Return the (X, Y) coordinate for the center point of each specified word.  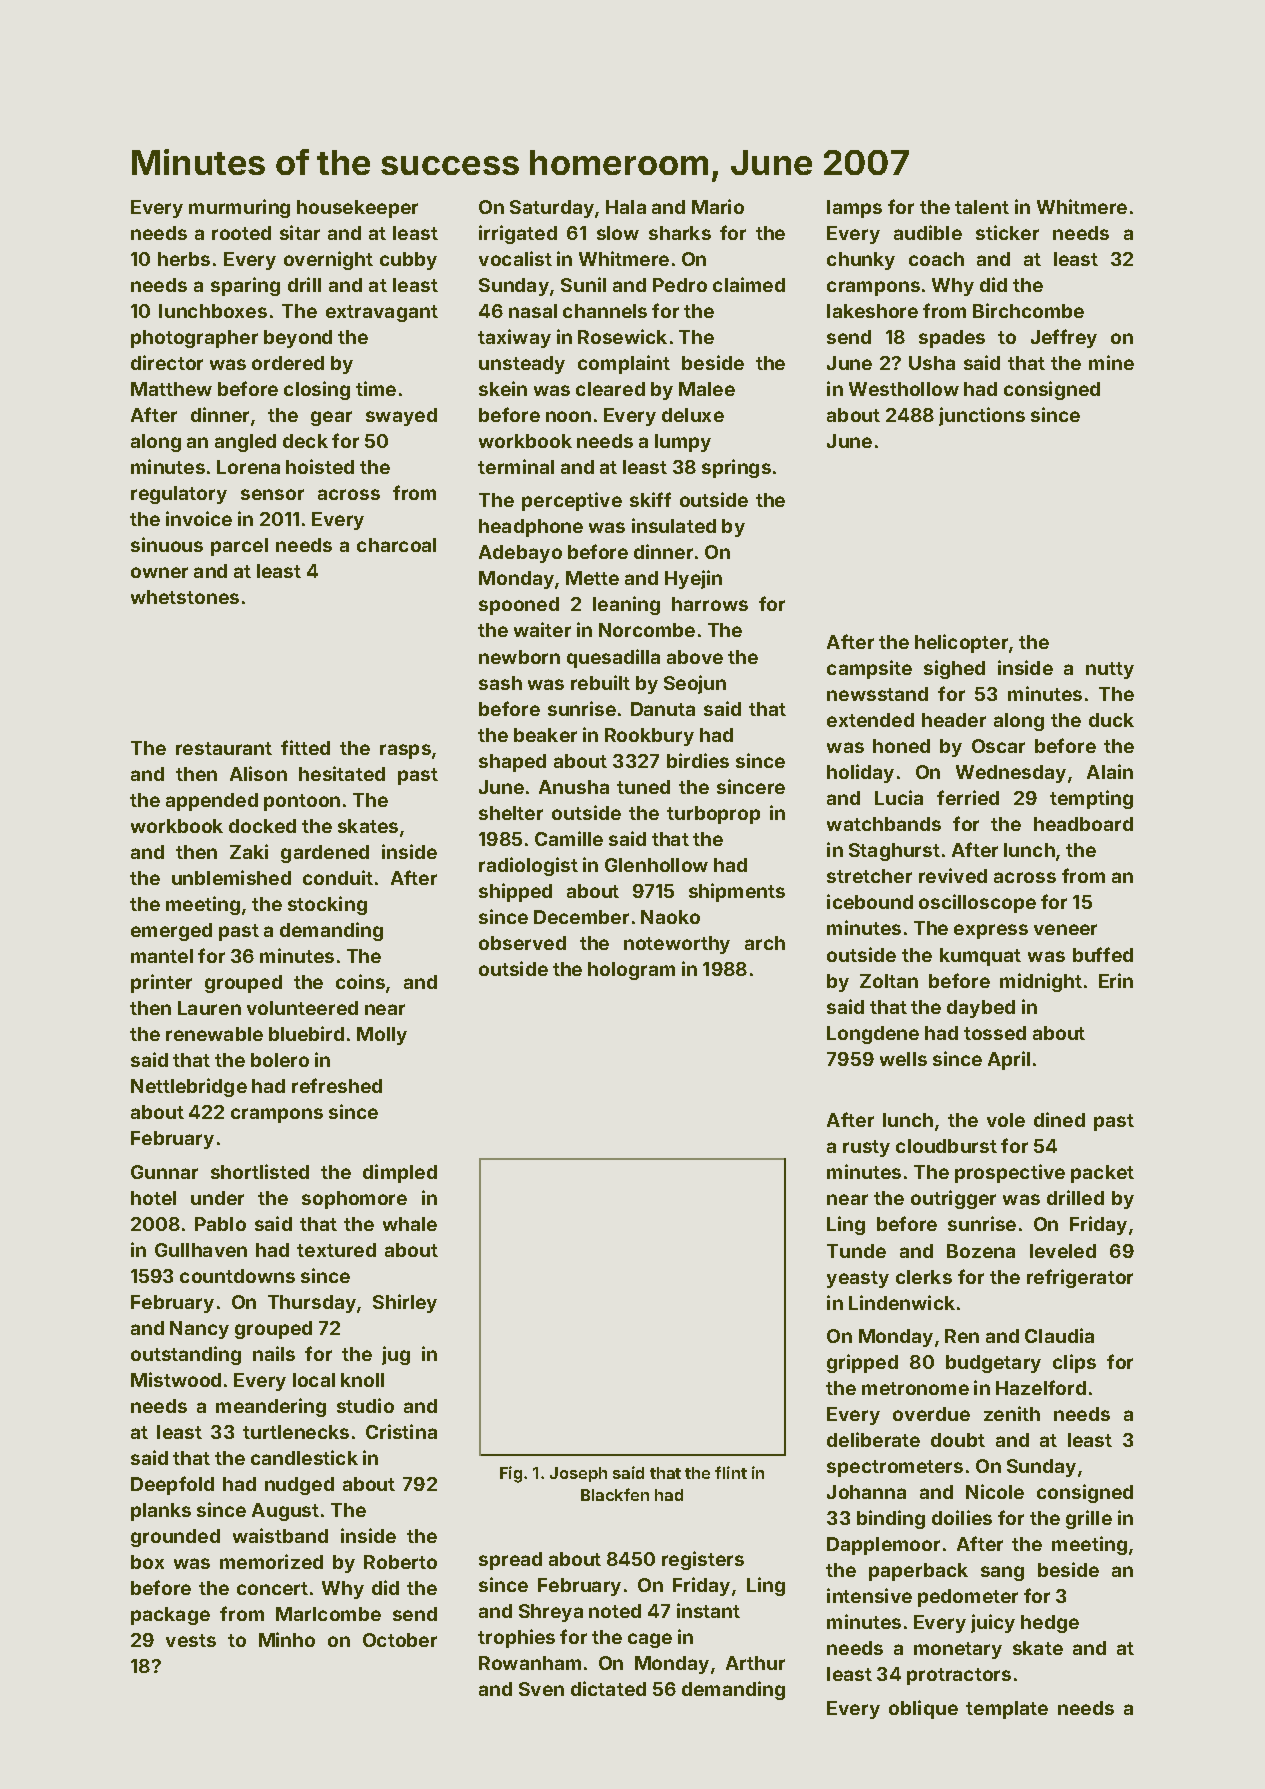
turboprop (713, 815)
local (314, 1380)
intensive (869, 1595)
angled (245, 443)
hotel (153, 1198)
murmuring (239, 208)
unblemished (231, 877)
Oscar (998, 746)
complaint (624, 364)
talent (982, 207)
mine (1111, 362)
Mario (718, 206)
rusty (866, 1148)
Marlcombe (328, 1614)
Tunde (856, 1251)
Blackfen (615, 1494)
